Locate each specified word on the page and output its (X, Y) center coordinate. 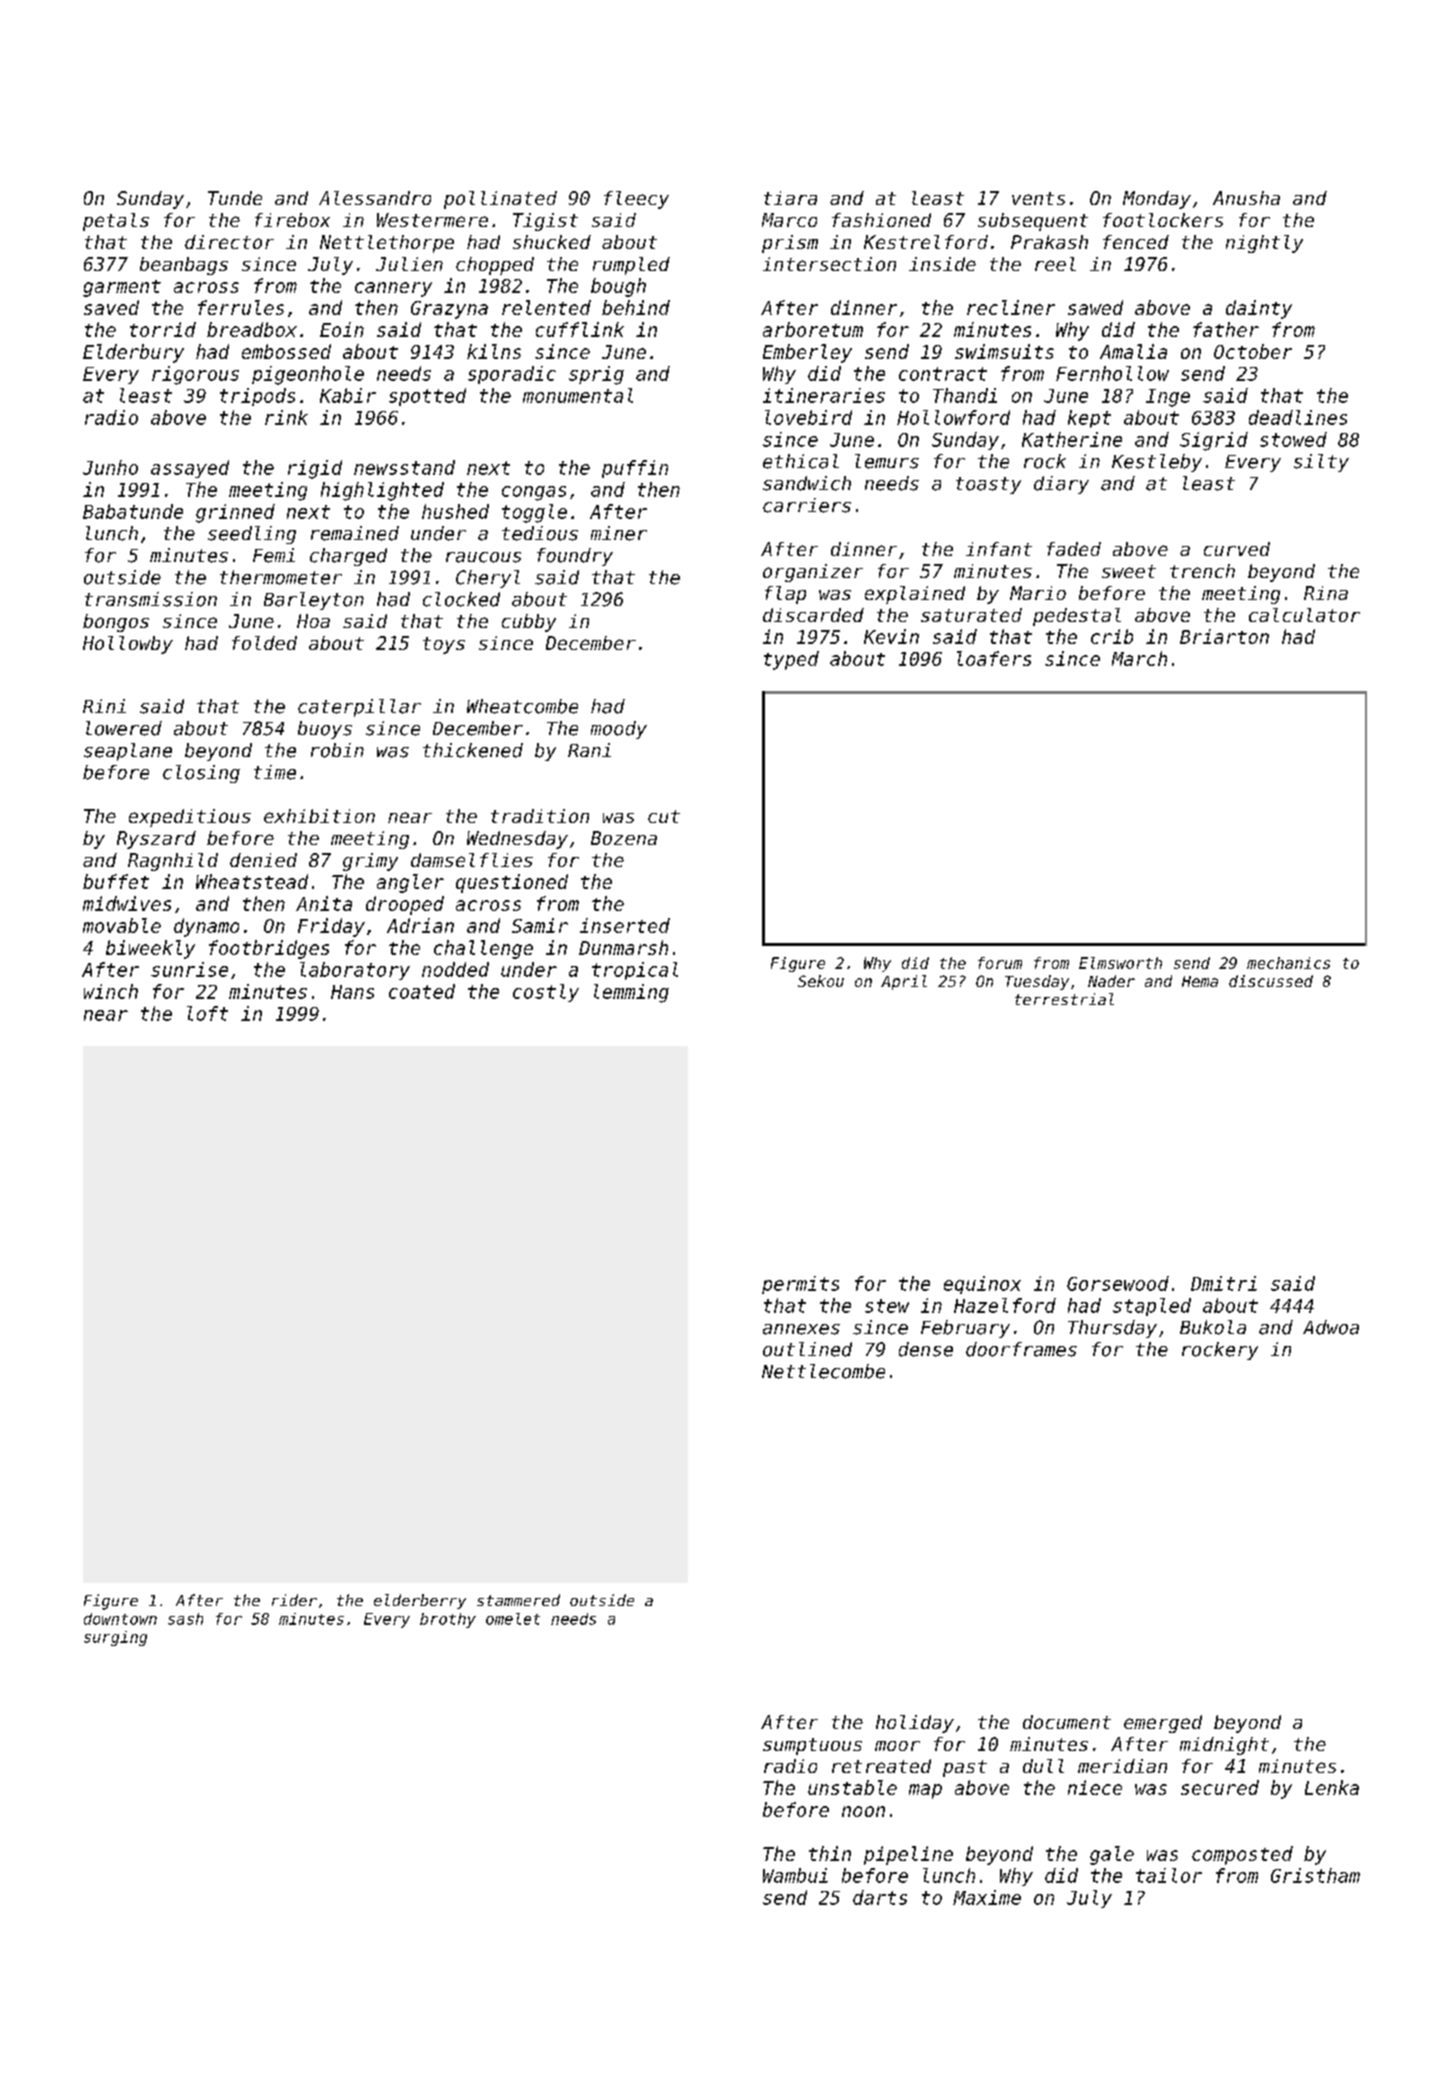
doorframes (1021, 1349)
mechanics (1288, 963)
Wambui (795, 1875)
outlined (807, 1349)
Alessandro (375, 198)
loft (207, 1013)
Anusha (1246, 198)
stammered (518, 1600)
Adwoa (1331, 1327)
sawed (1095, 307)
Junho (110, 467)
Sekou (821, 981)
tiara (790, 198)
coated (422, 991)
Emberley (807, 353)
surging (115, 1638)
